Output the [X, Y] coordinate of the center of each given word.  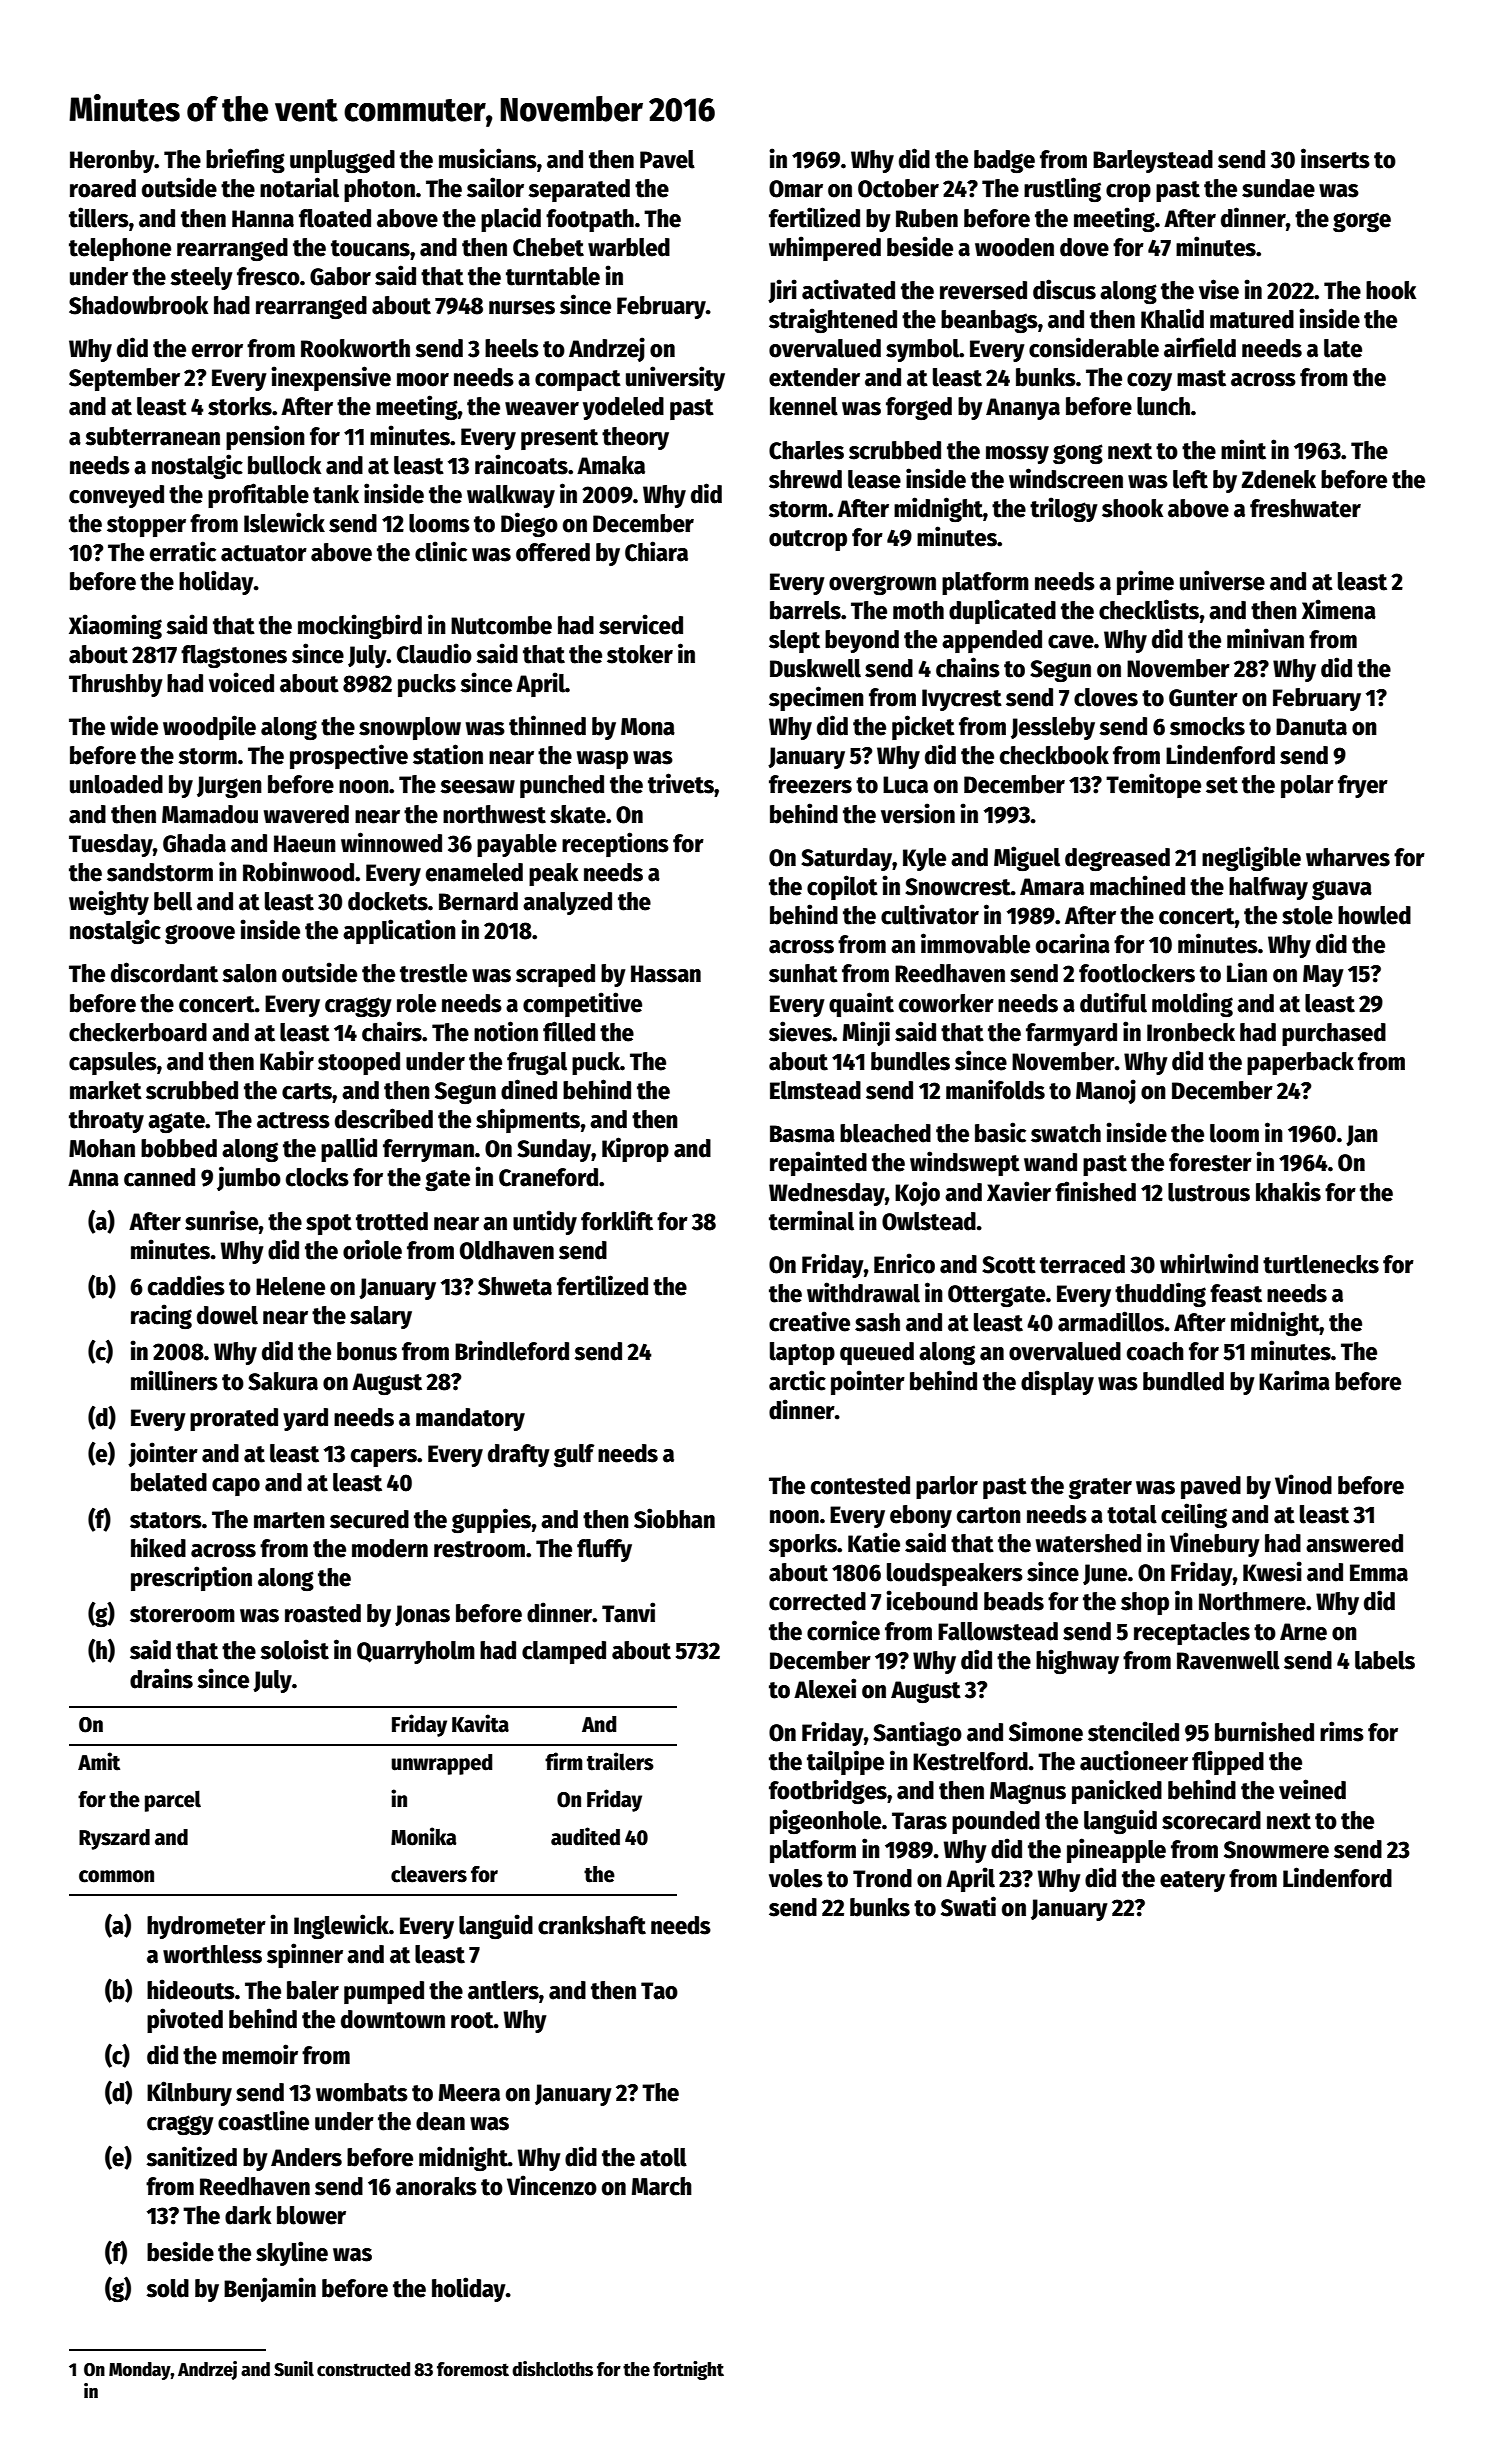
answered [1354, 1543]
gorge [1362, 222]
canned [159, 1177]
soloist [294, 1649]
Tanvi [628, 1612]
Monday [140, 2371]
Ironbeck [1191, 1032]
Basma [802, 1134]
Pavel [667, 159]
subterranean [152, 436]
